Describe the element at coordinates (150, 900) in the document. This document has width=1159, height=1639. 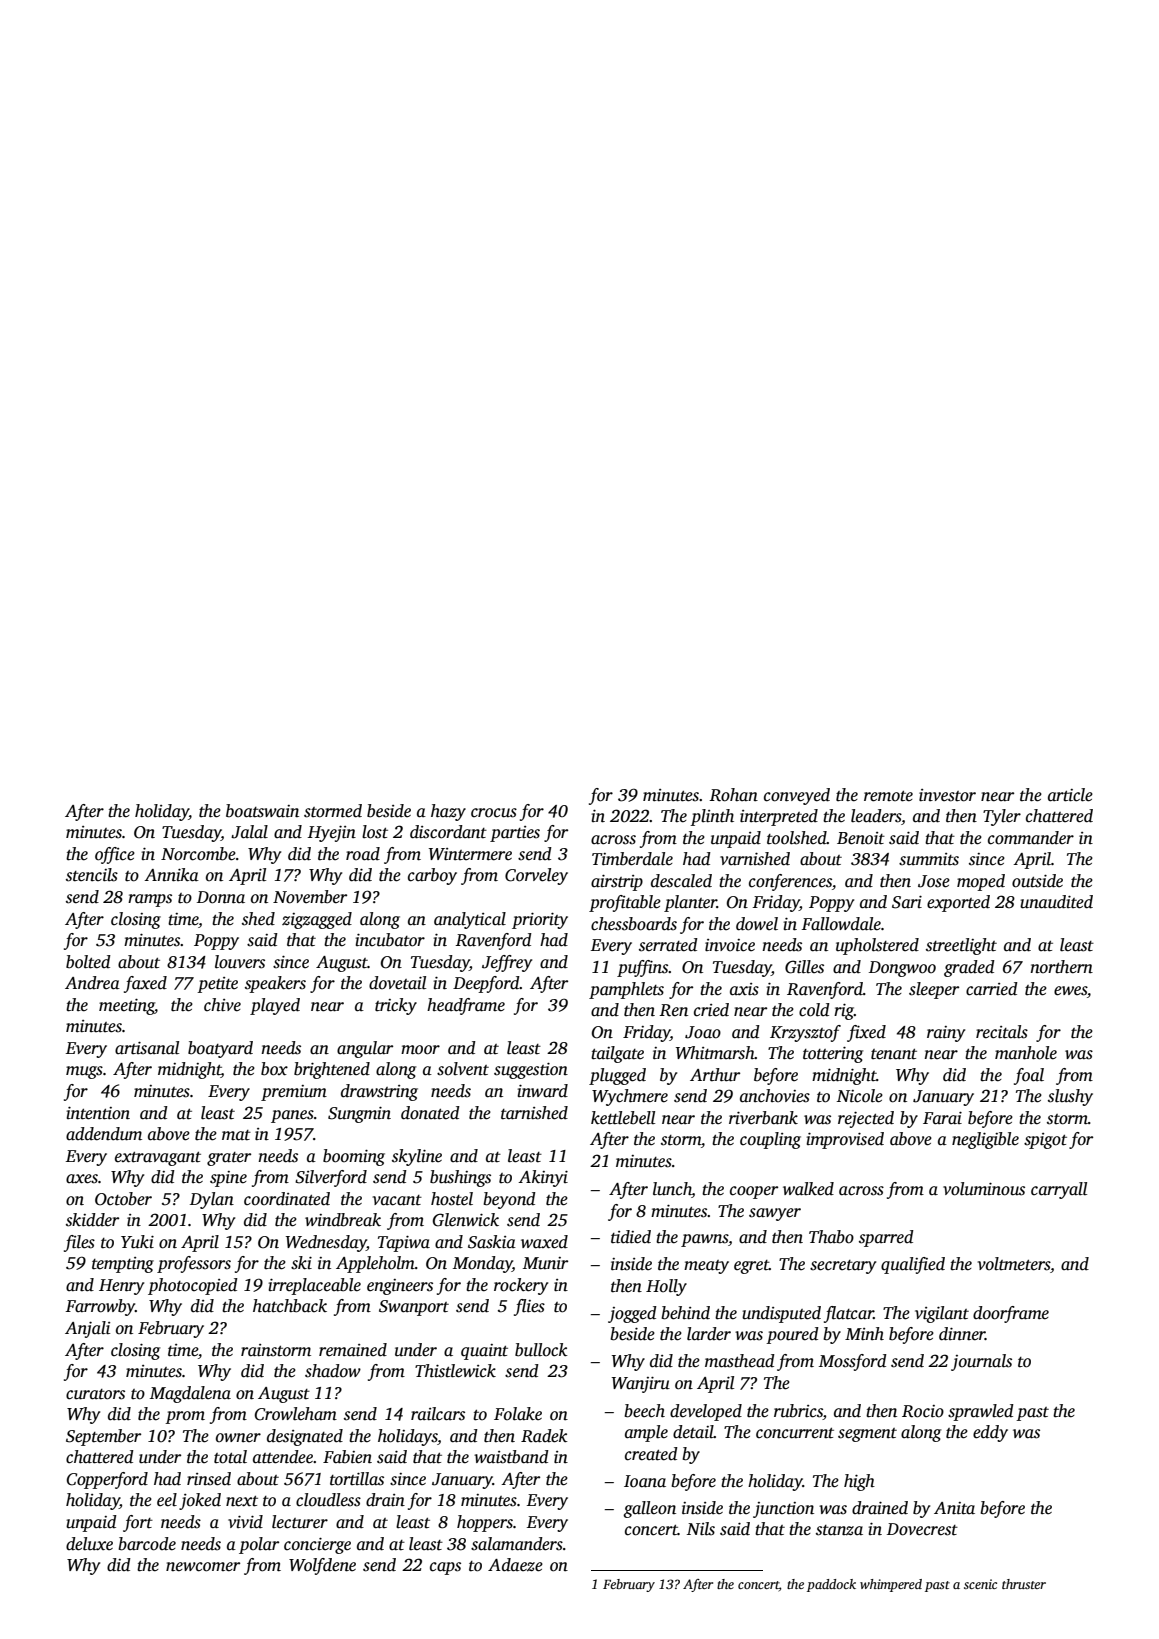
I see `ramps` at that location.
